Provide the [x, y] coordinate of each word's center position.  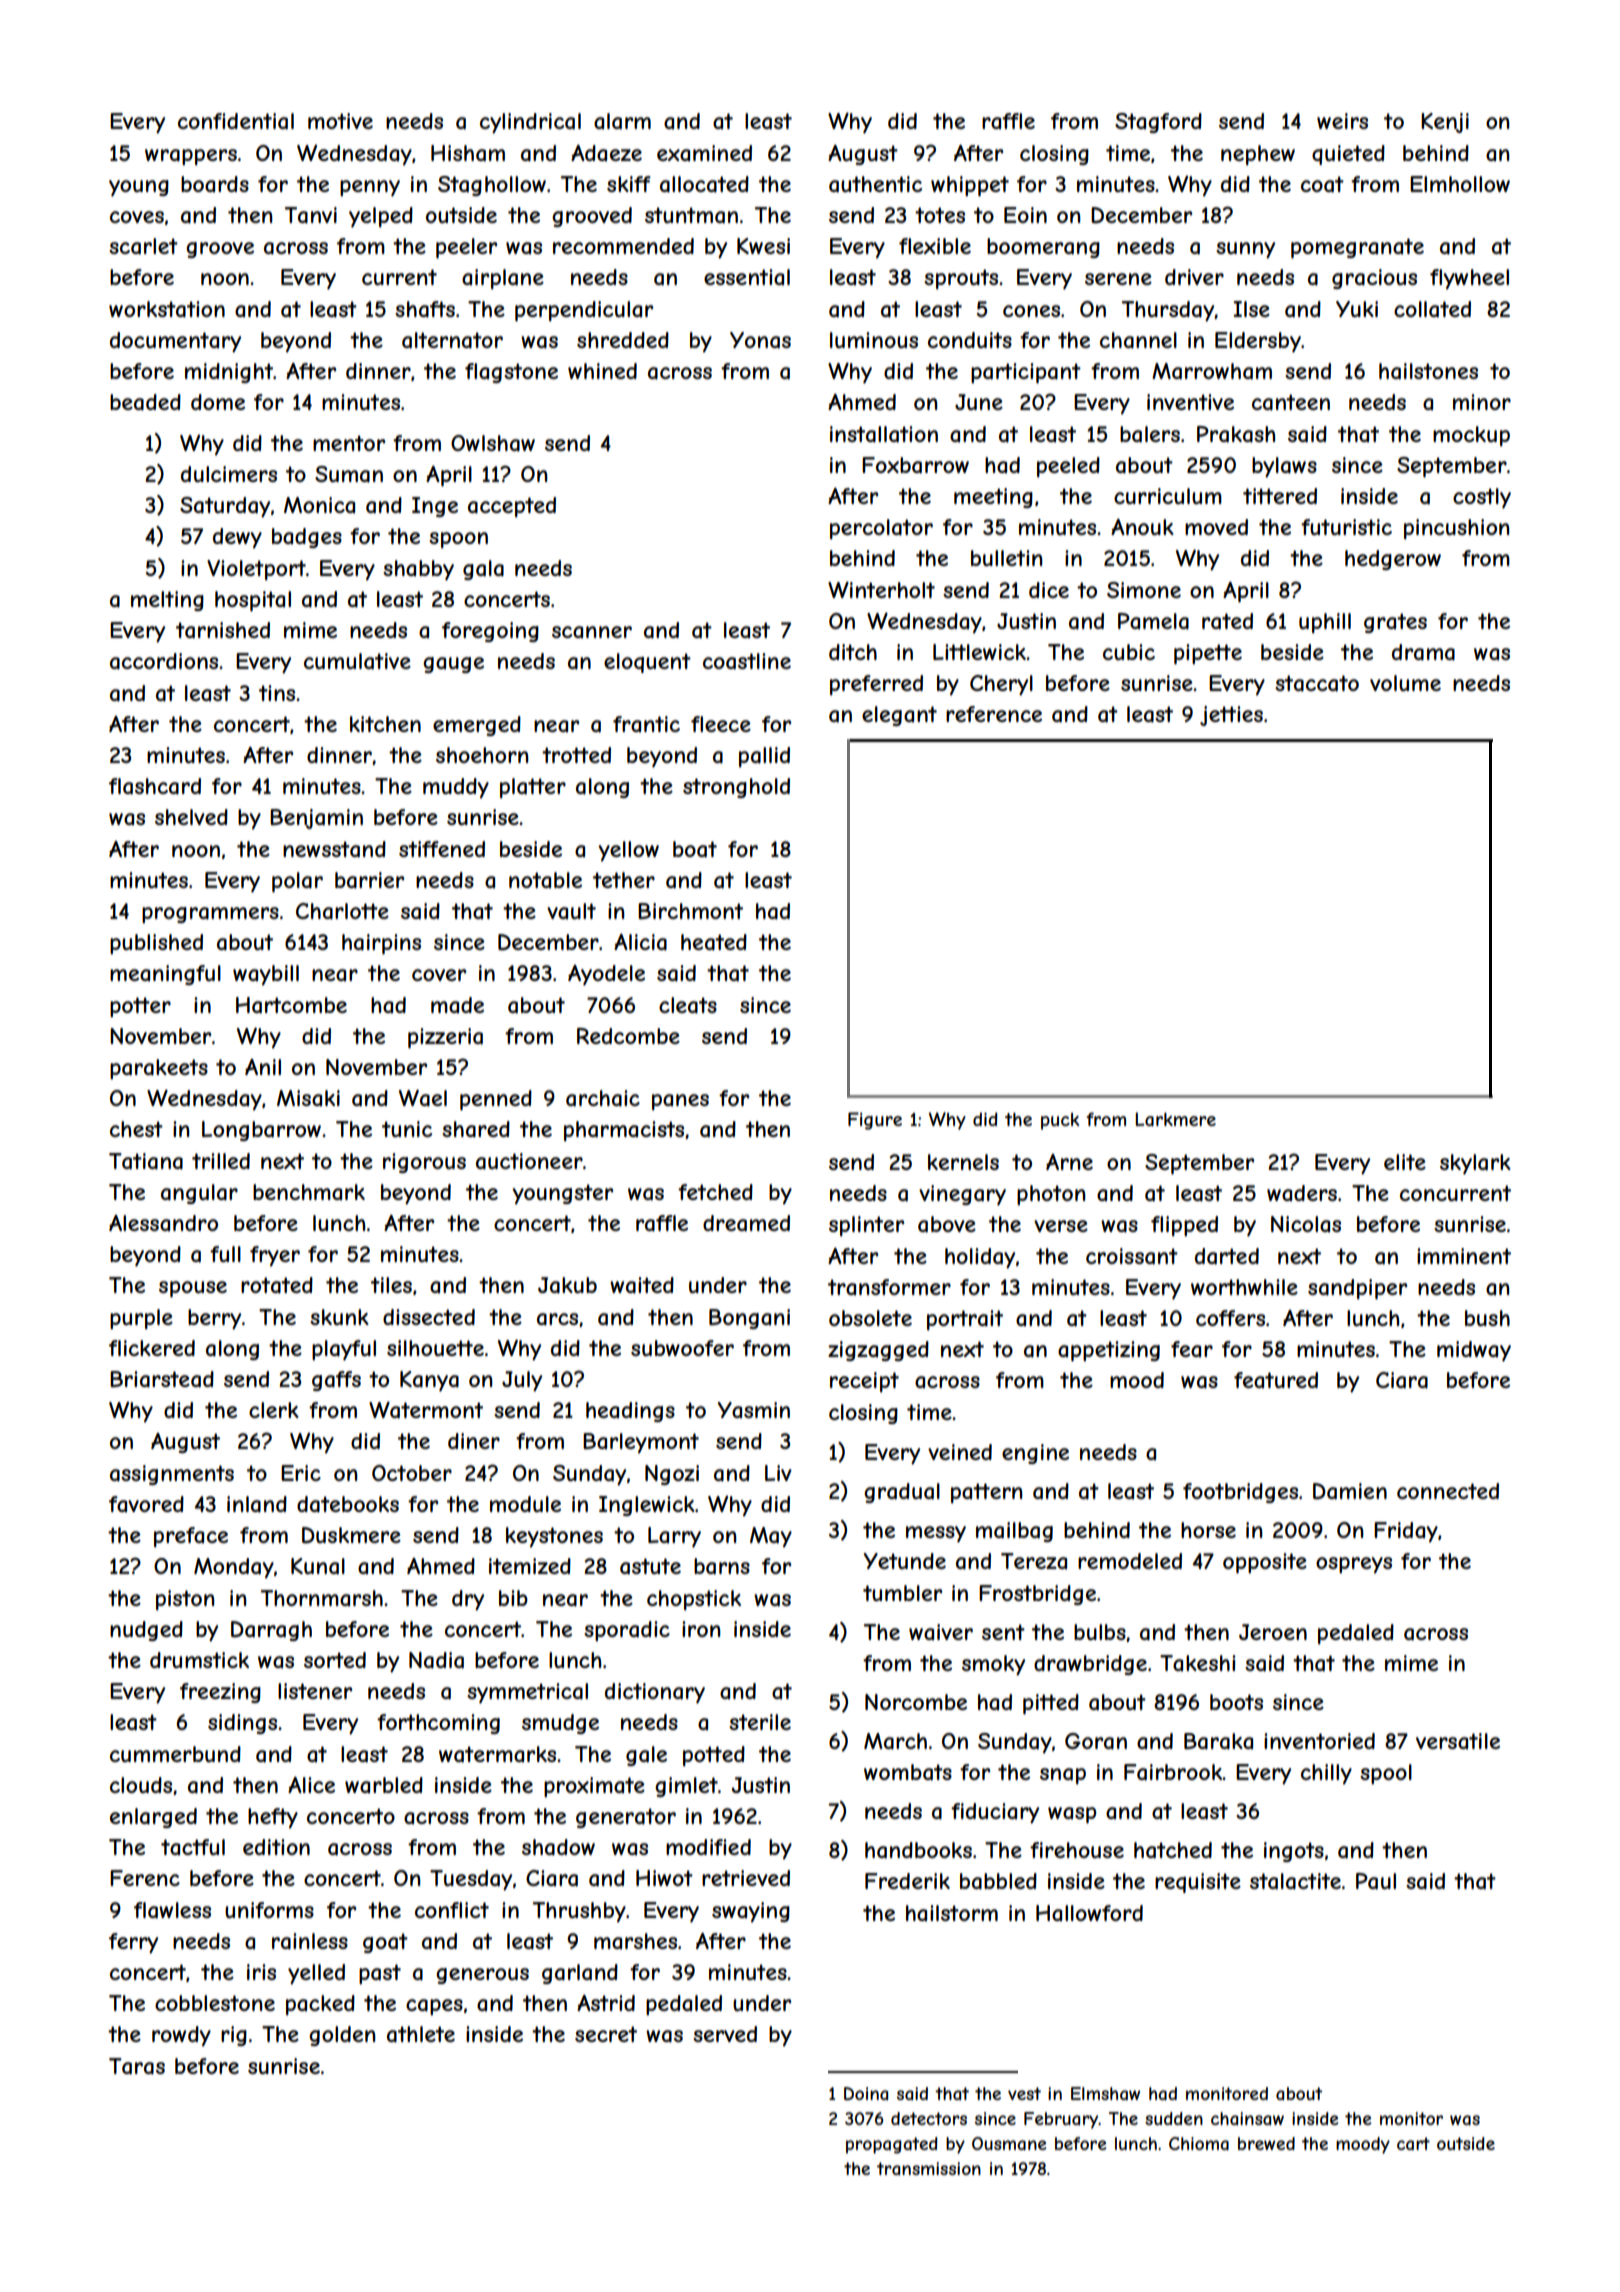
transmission [929, 2168]
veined [960, 1452]
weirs [1342, 121]
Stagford [1158, 123]
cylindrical [530, 123]
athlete [421, 2034]
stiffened [442, 849]
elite [1405, 1162]
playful [344, 1350]
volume [1405, 683]
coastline [747, 661]
